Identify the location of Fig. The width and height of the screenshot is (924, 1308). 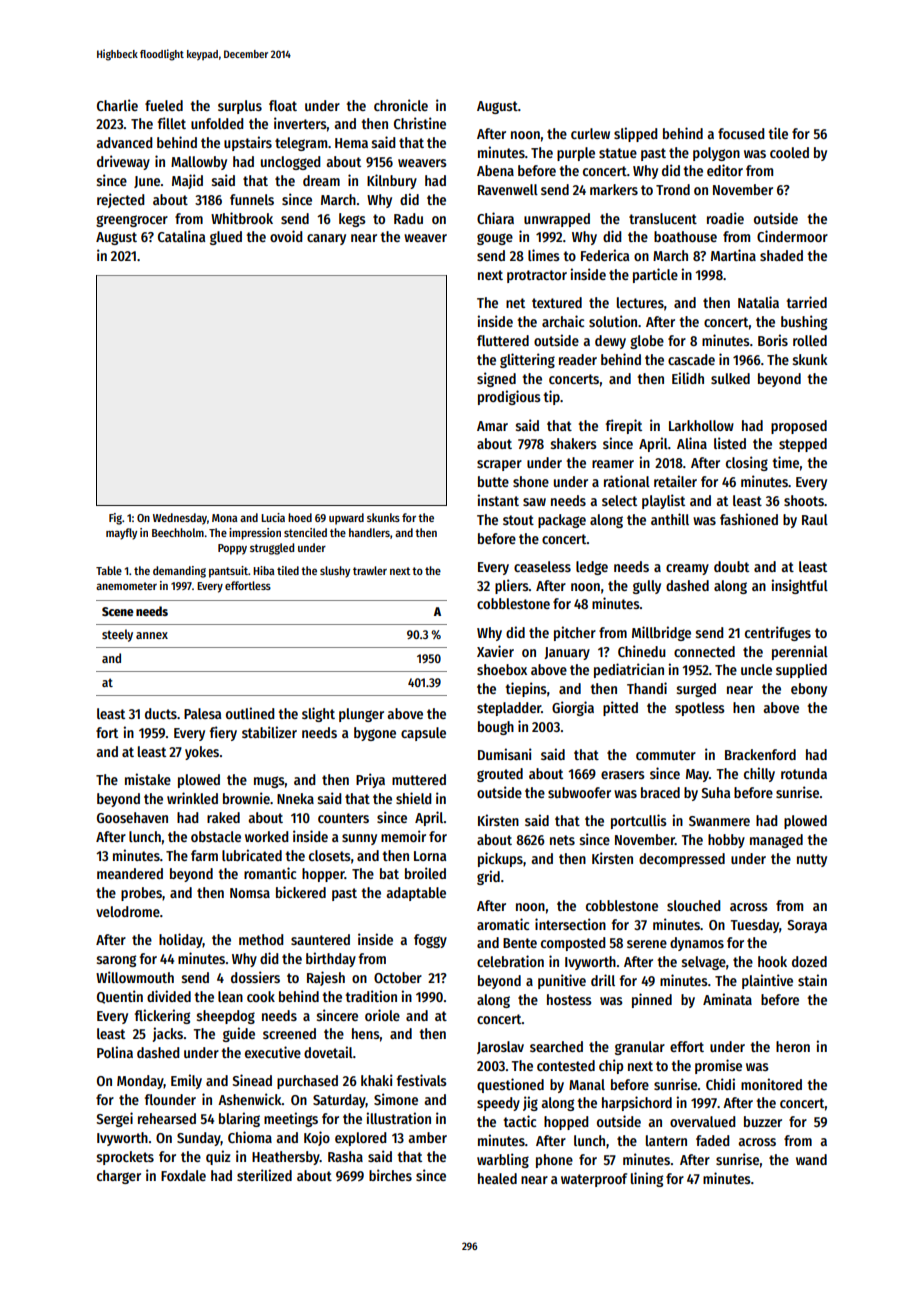
(115, 519).
